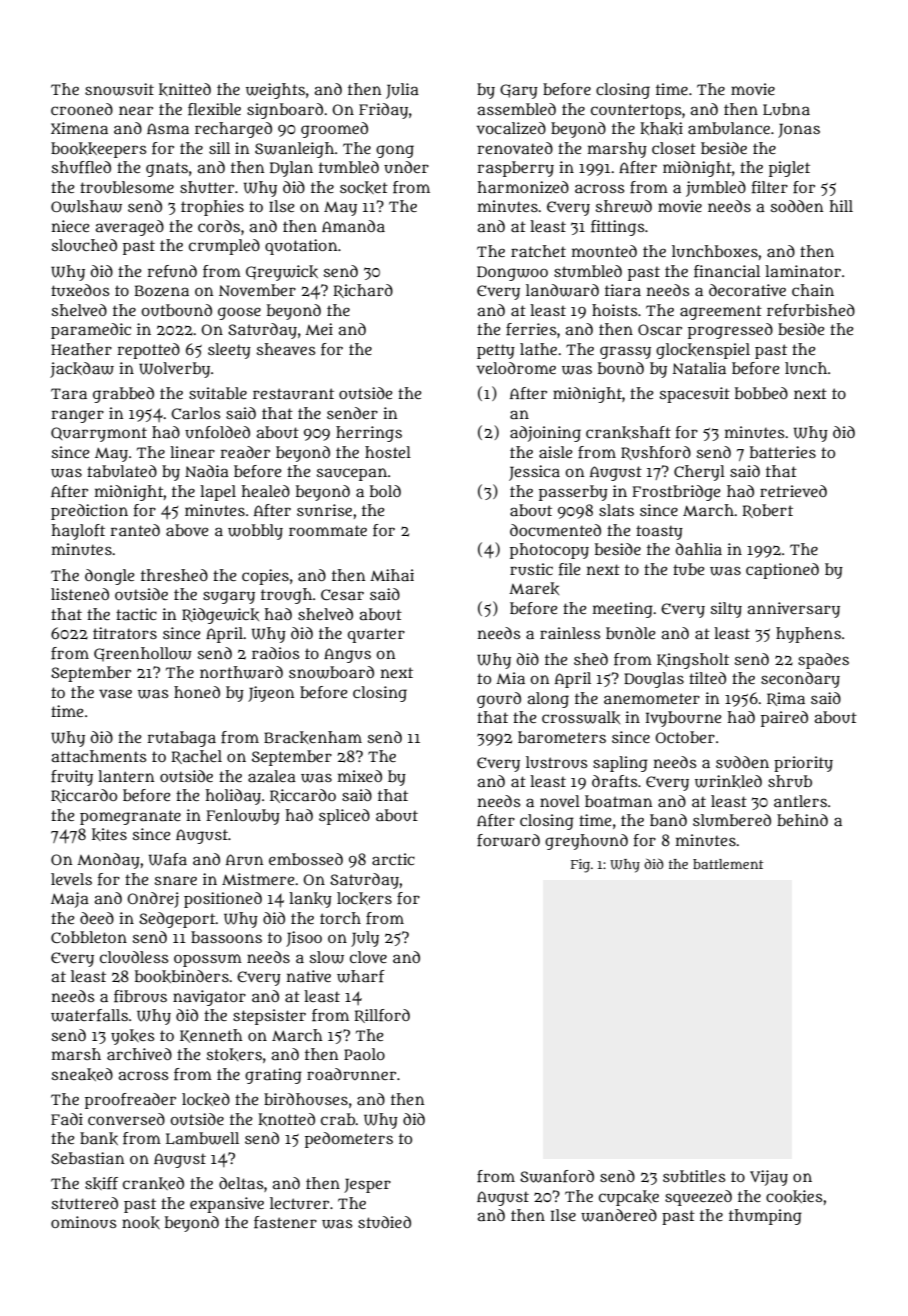 The width and height of the screenshot is (908, 1316). Describe the element at coordinates (654, 680) in the screenshot. I see `Douglas` at that location.
